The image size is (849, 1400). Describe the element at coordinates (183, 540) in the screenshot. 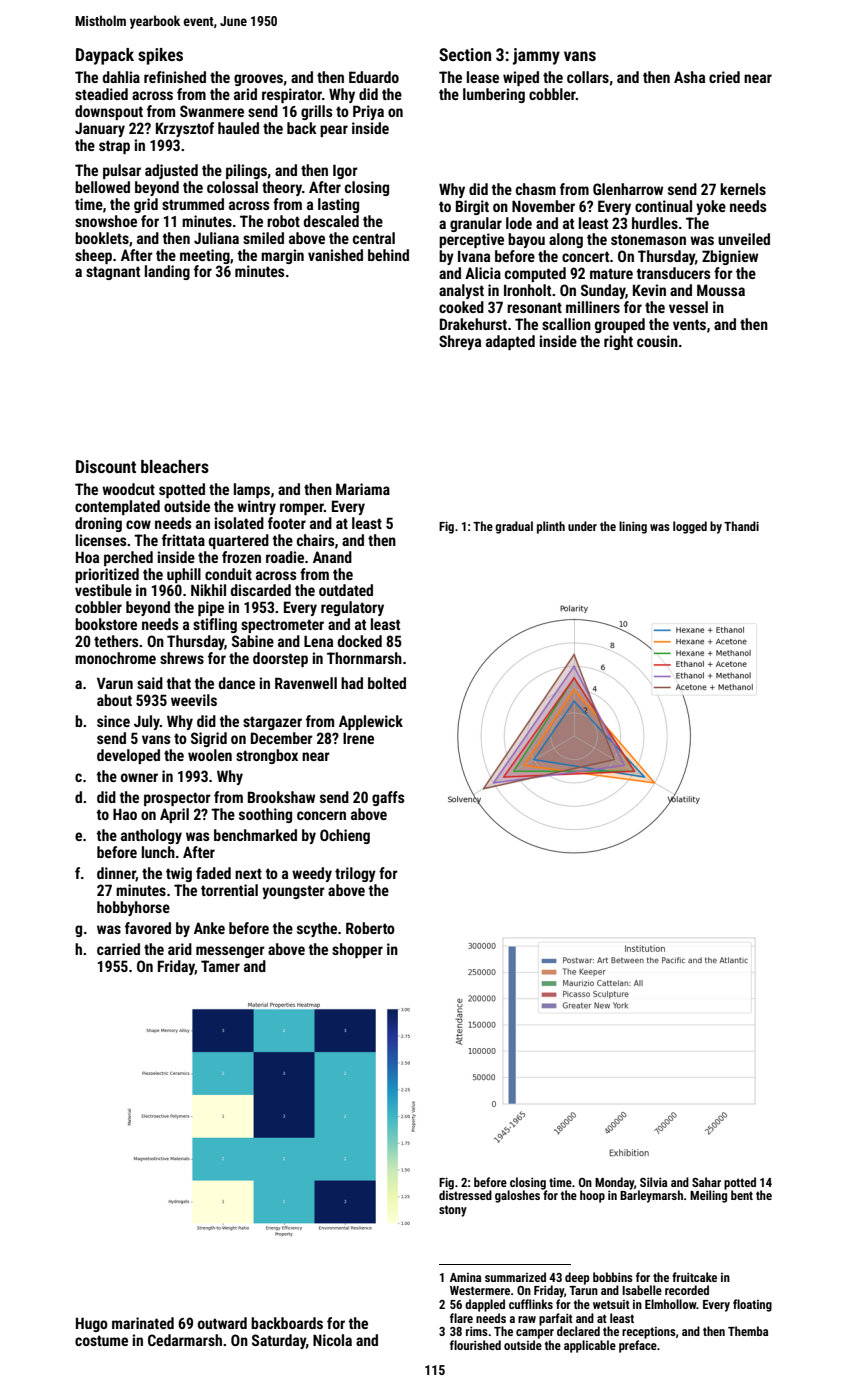

I see `frittata` at that location.
